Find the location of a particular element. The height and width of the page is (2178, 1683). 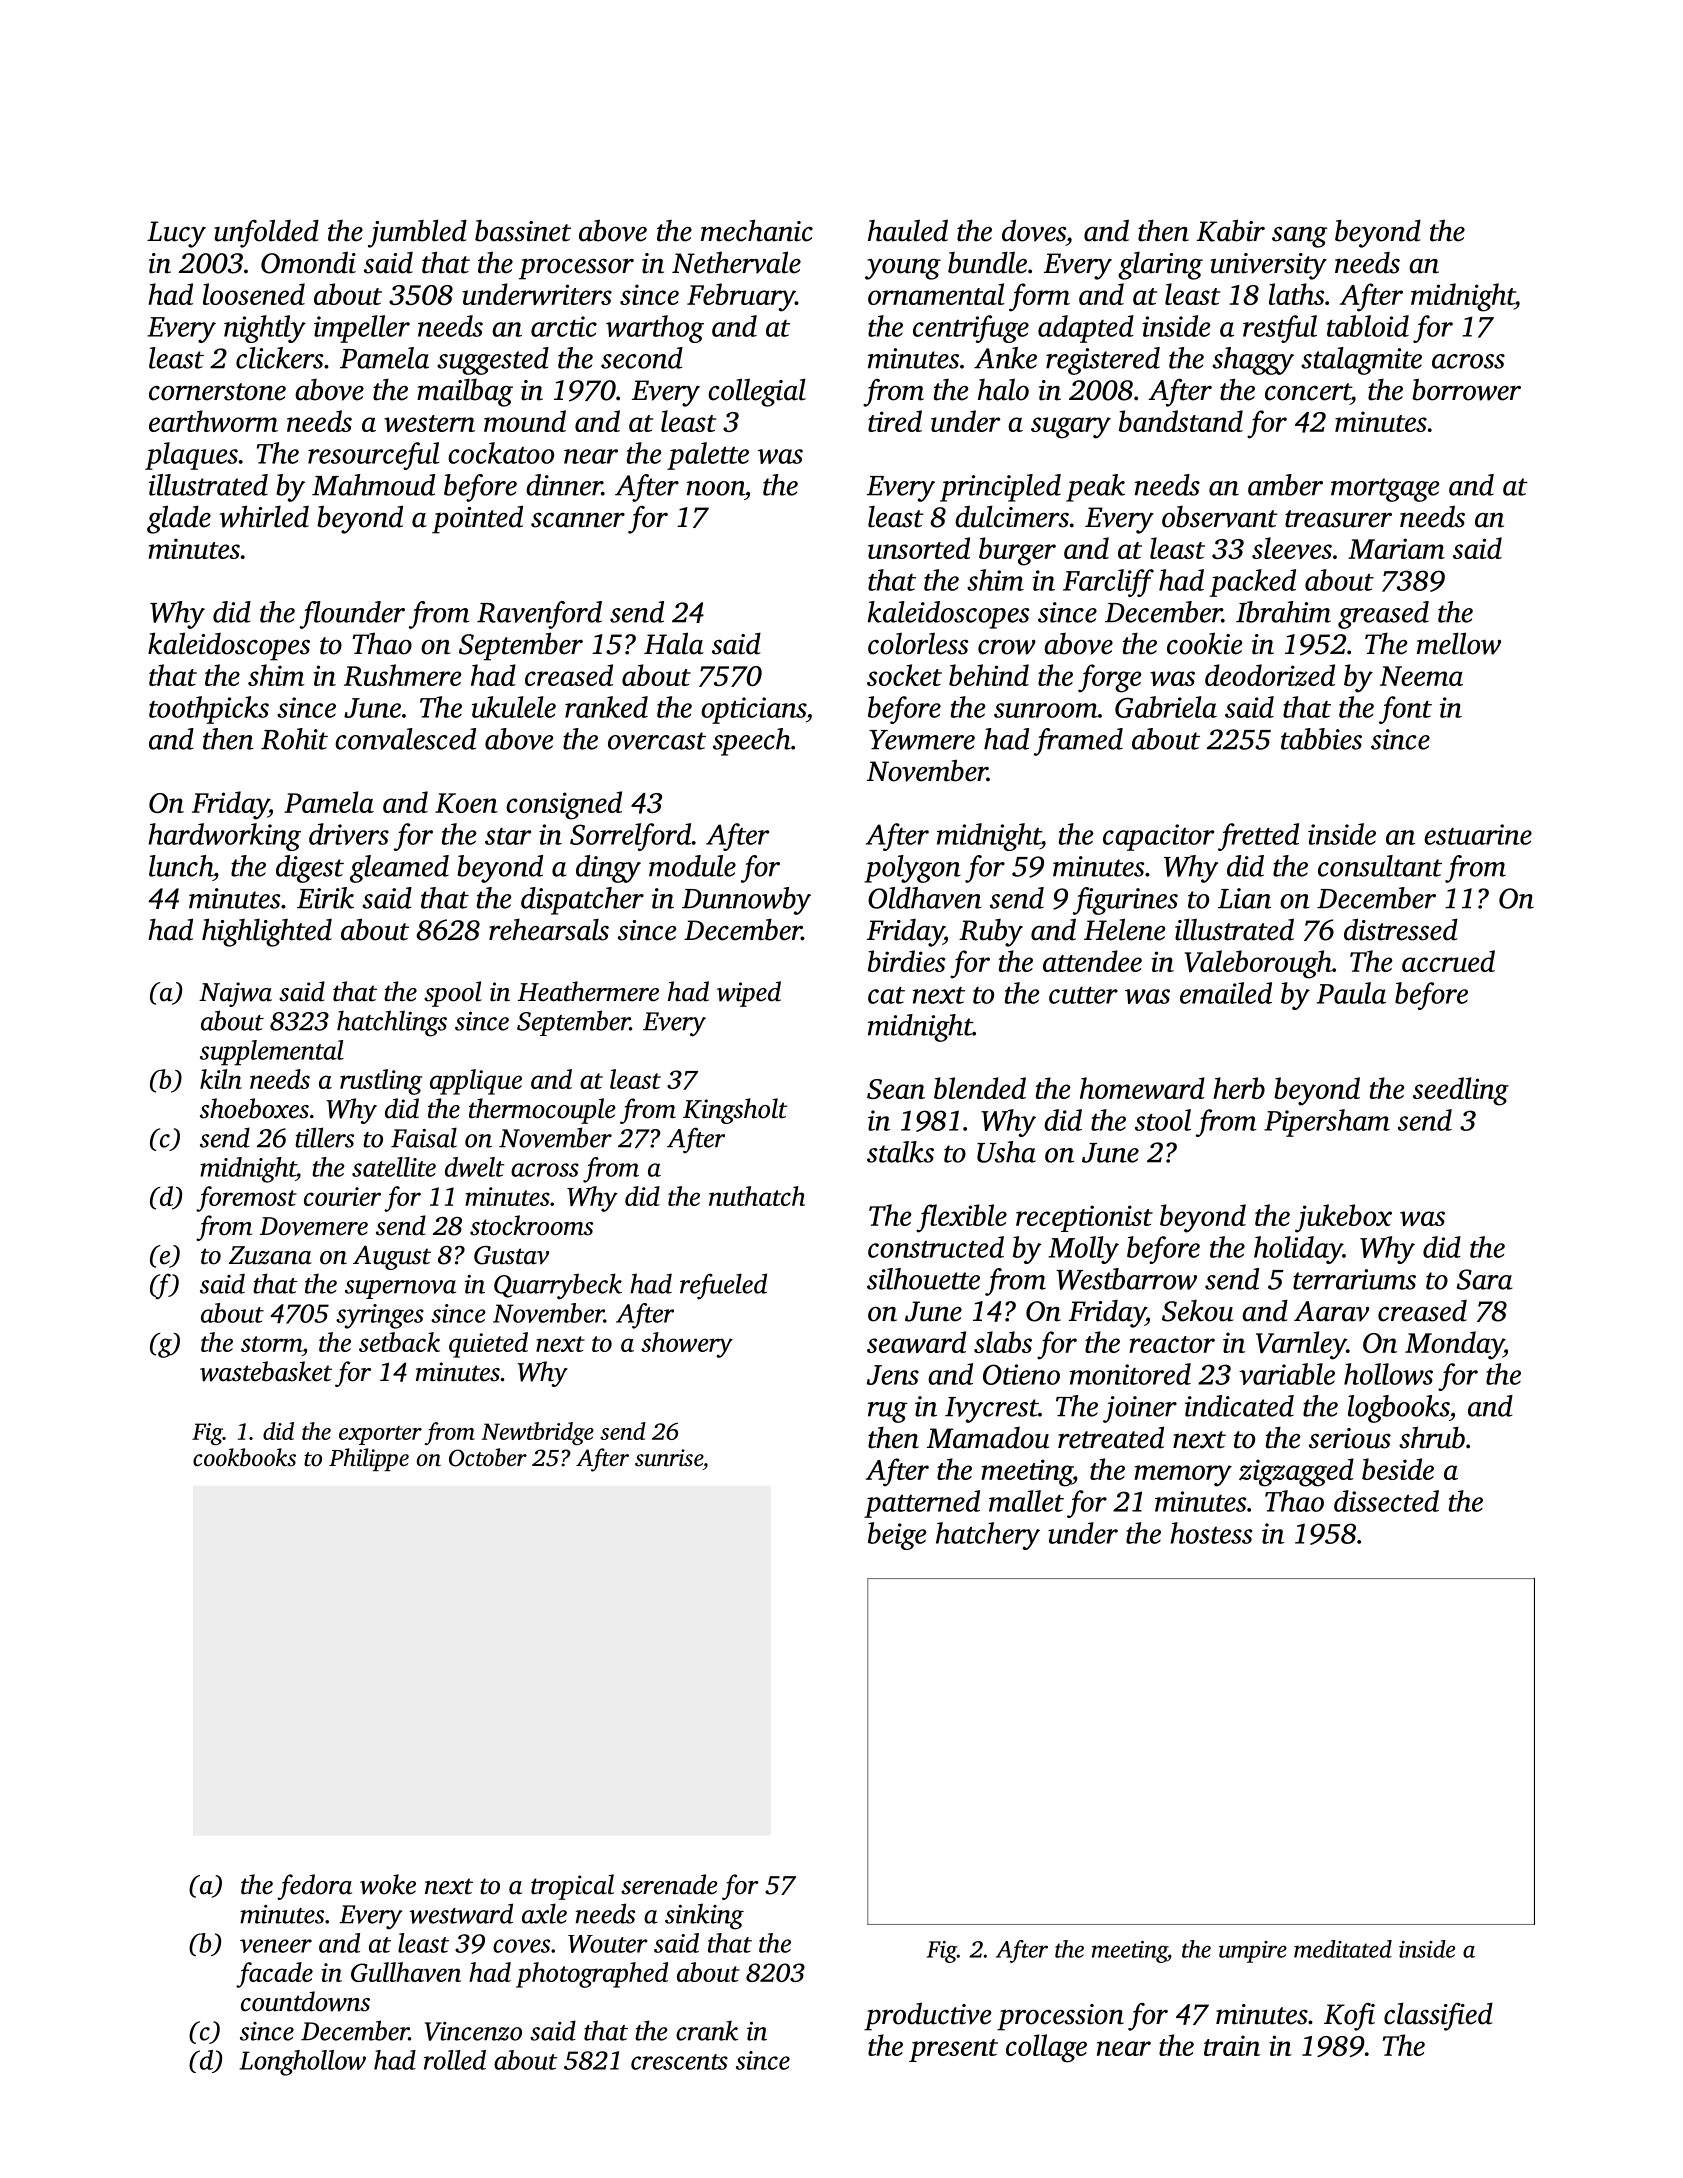

second is located at coordinates (642, 358).
